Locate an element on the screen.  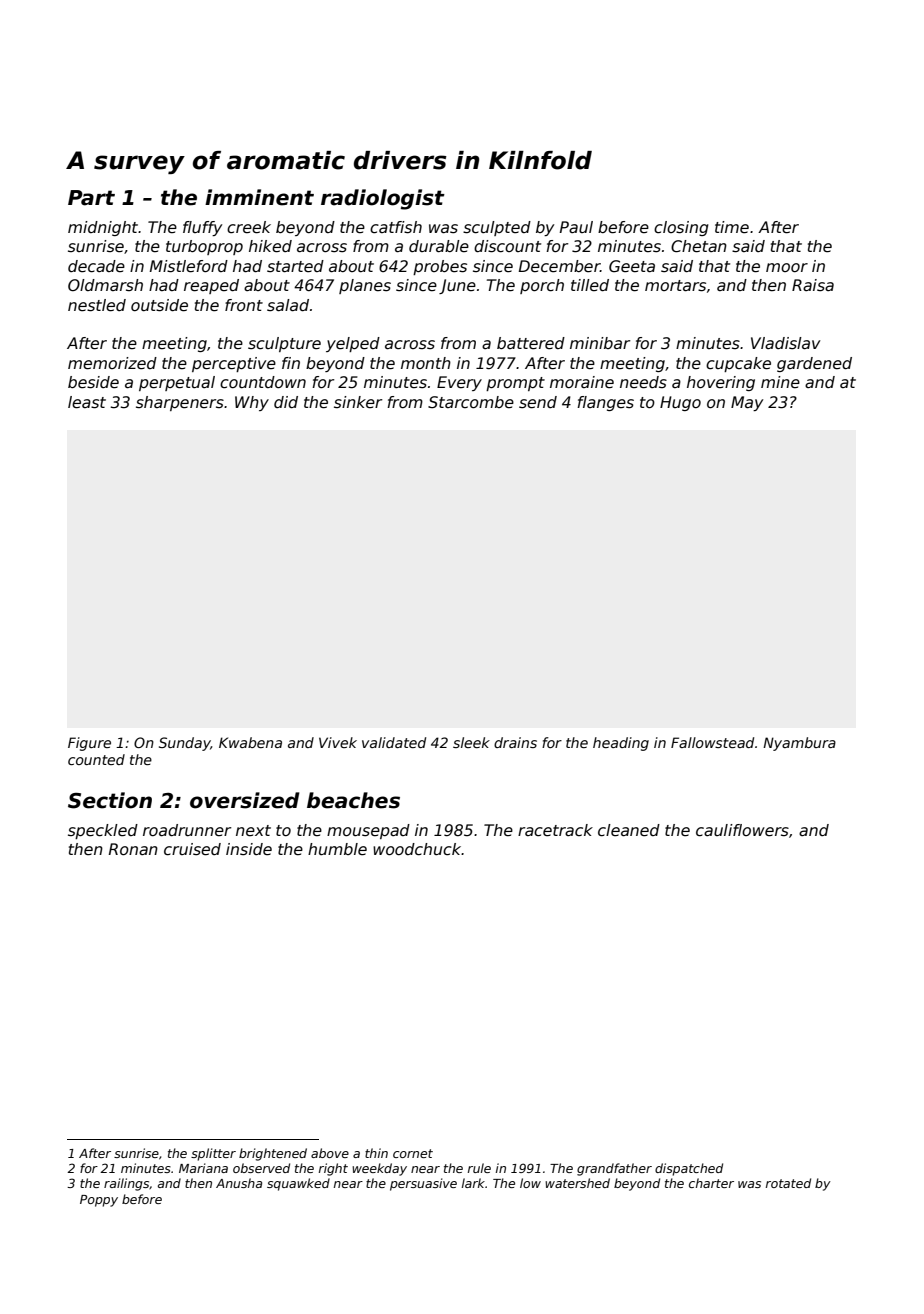
next is located at coordinates (253, 831).
